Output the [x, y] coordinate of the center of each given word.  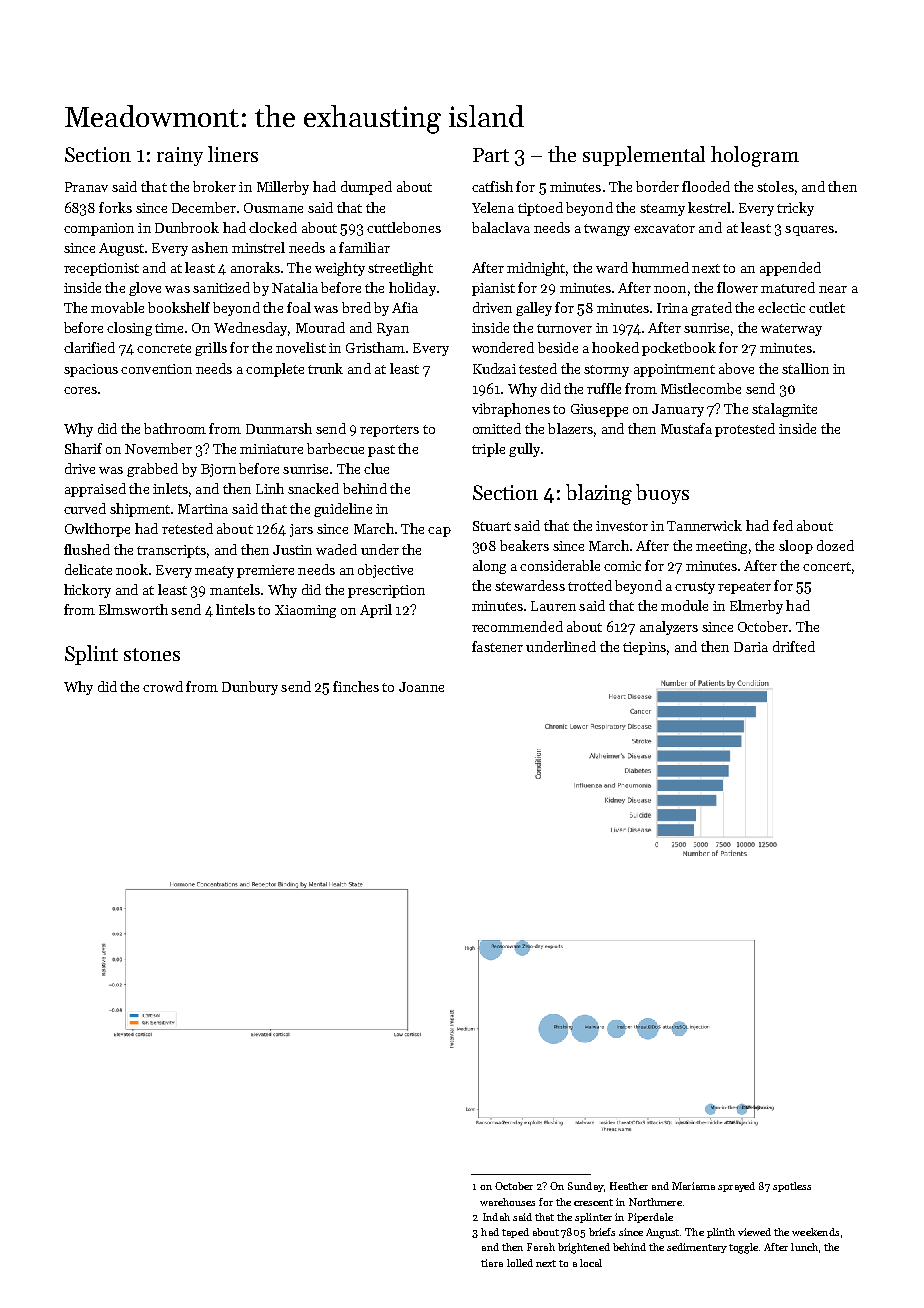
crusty [695, 588]
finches [356, 686]
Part [491, 155]
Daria [751, 647]
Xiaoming [305, 611]
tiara [492, 1263]
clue [376, 468]
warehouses [507, 1202]
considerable [560, 565]
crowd [163, 686]
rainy [180, 156]
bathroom [175, 428]
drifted [794, 646]
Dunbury [250, 688]
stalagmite [784, 410]
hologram [755, 156]
